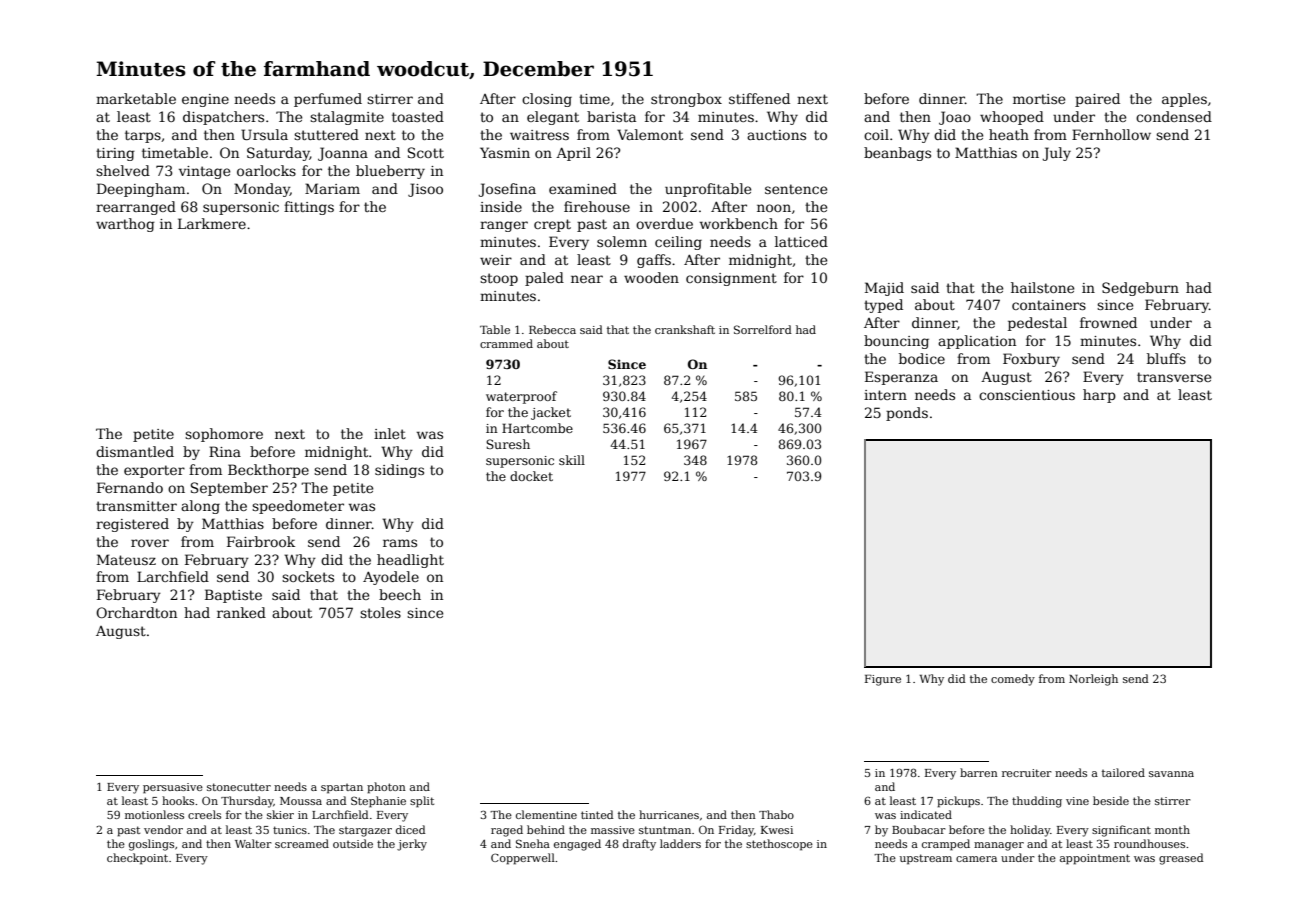  I want to click on sophomore, so click(224, 435).
